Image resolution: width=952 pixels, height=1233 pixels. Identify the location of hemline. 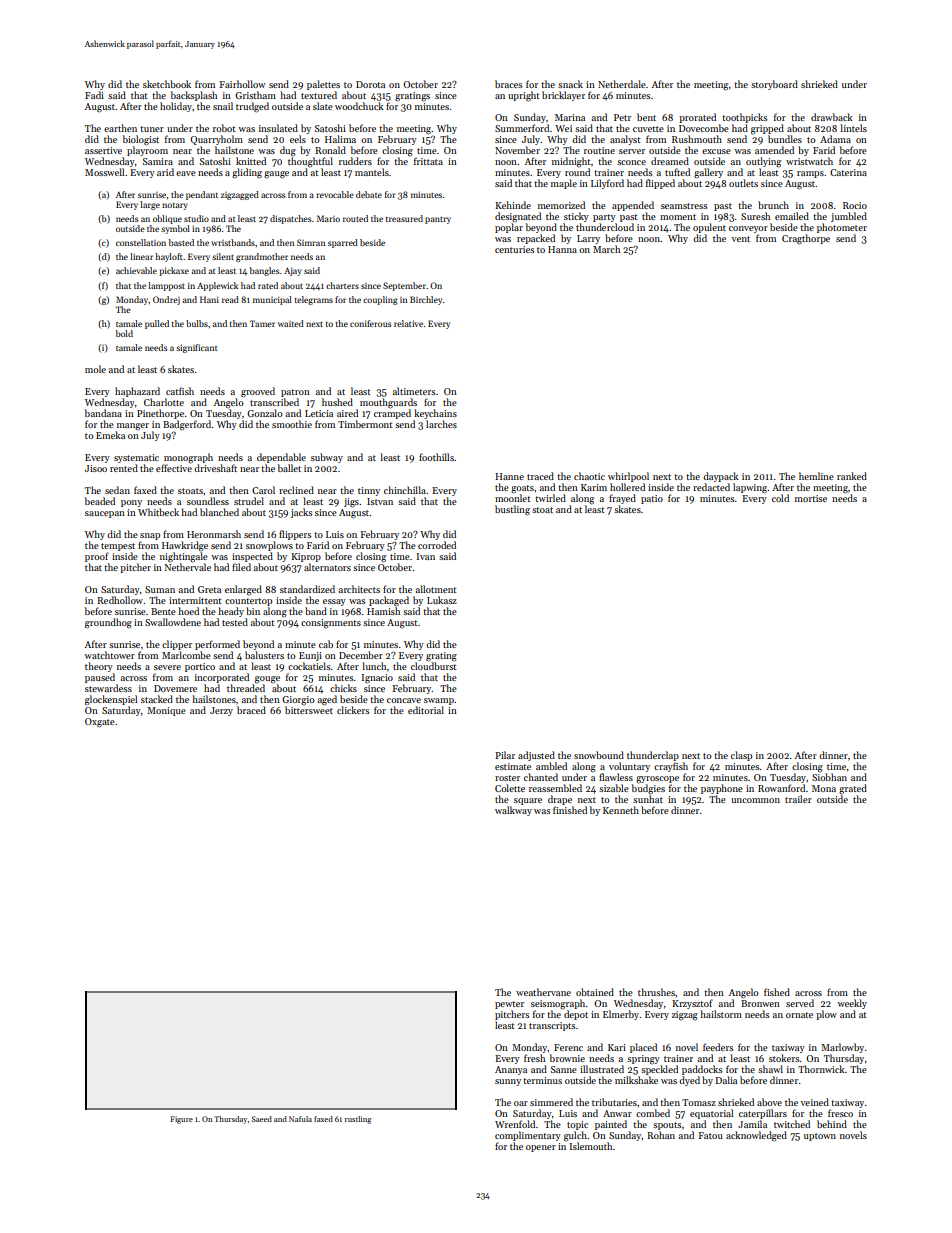
(816, 476).
